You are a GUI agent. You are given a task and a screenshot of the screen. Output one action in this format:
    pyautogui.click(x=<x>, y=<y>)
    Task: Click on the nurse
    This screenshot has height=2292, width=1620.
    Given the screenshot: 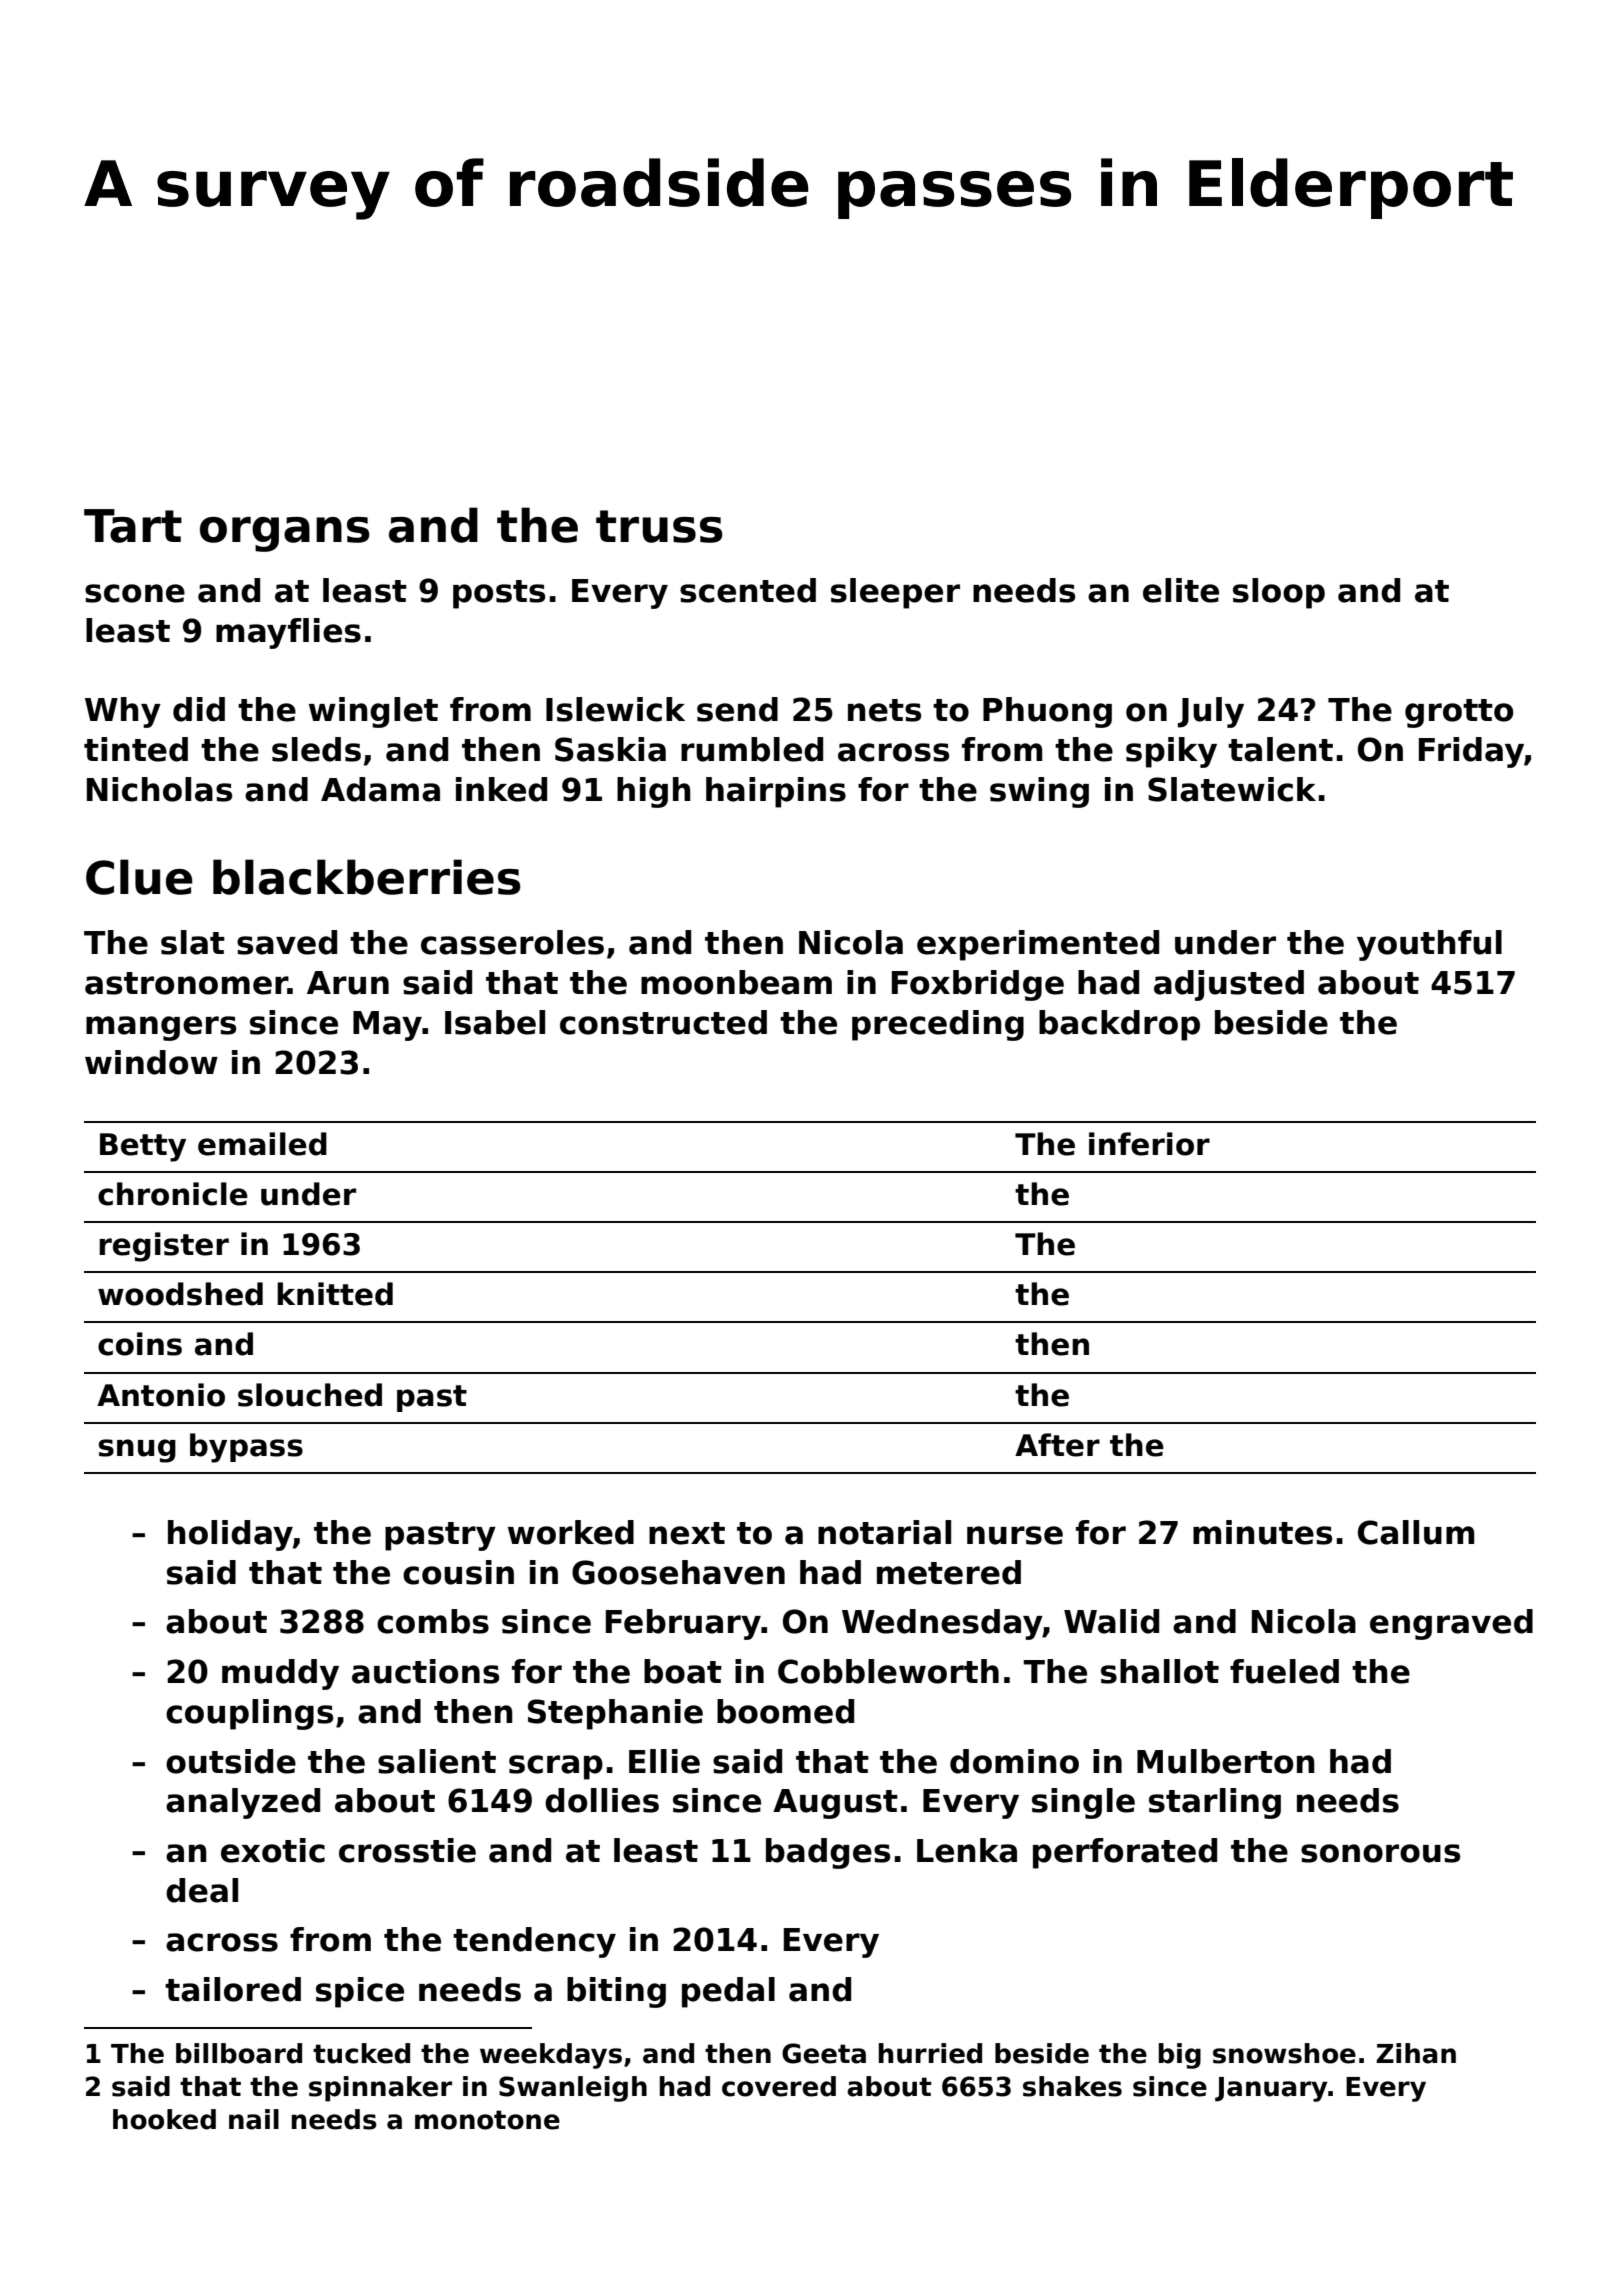 What is the action you would take?
    pyautogui.click(x=1015, y=1535)
